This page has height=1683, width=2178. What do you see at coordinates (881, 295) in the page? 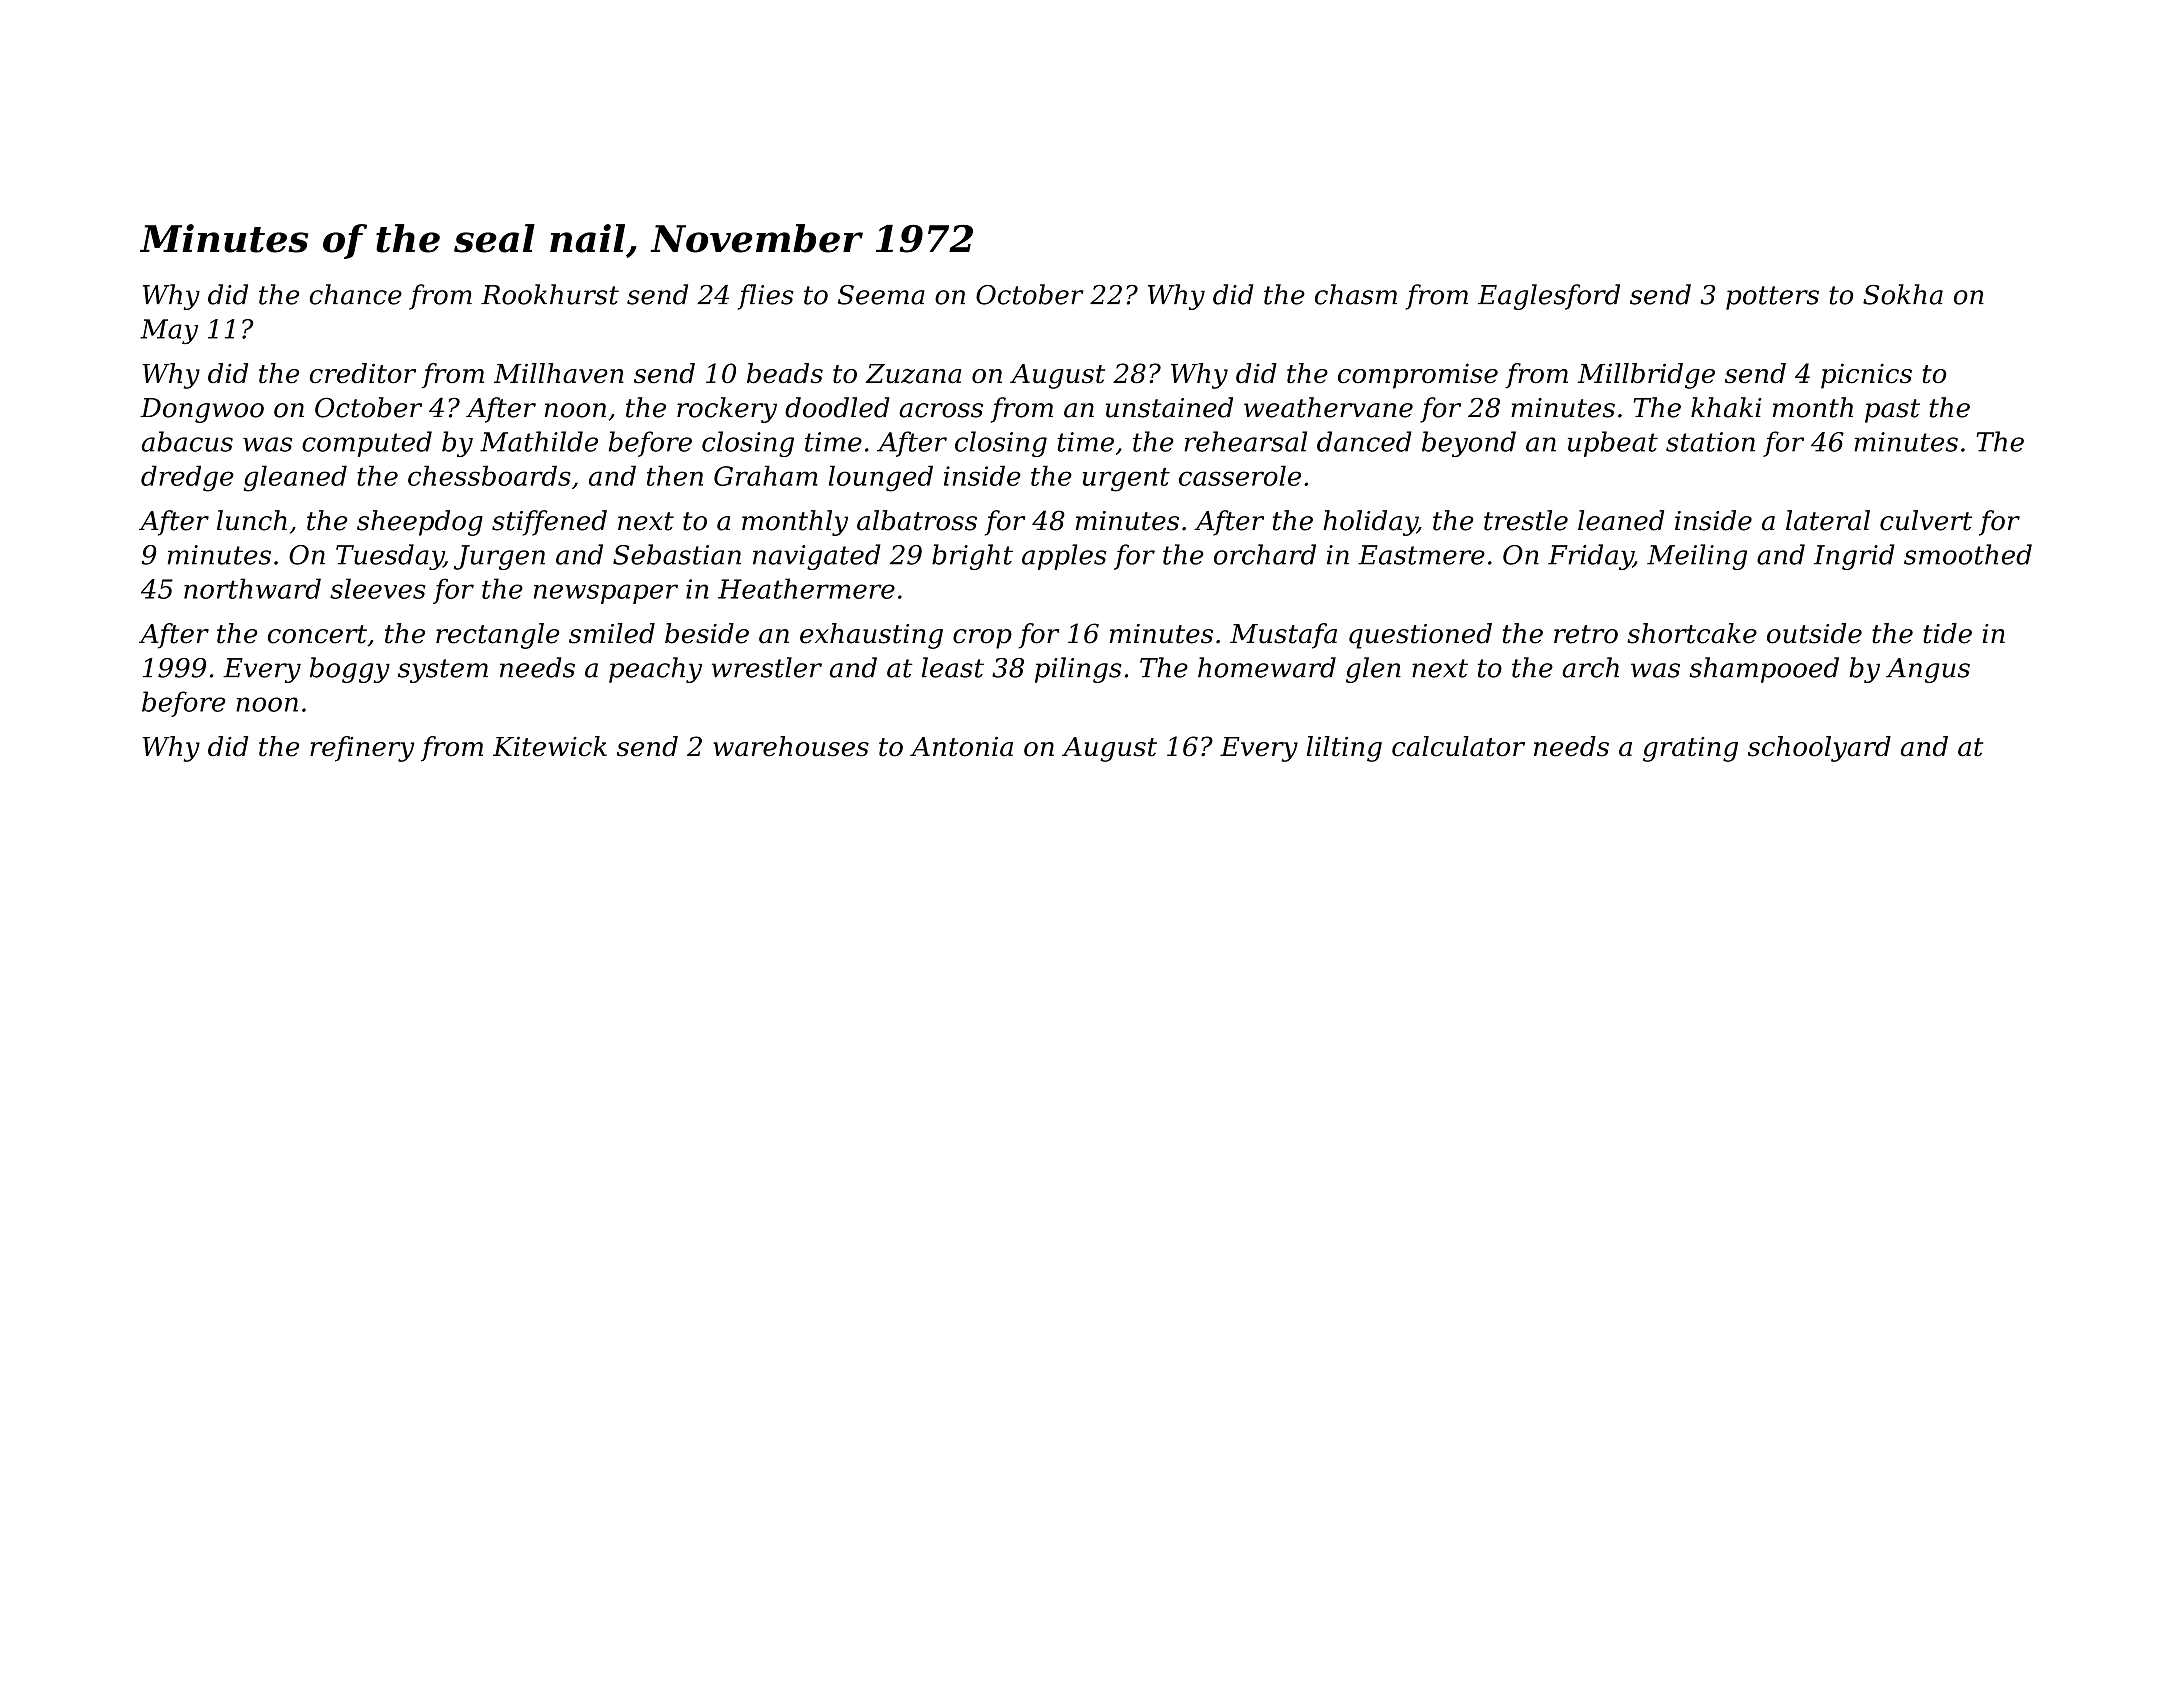
I see `Seema` at bounding box center [881, 295].
